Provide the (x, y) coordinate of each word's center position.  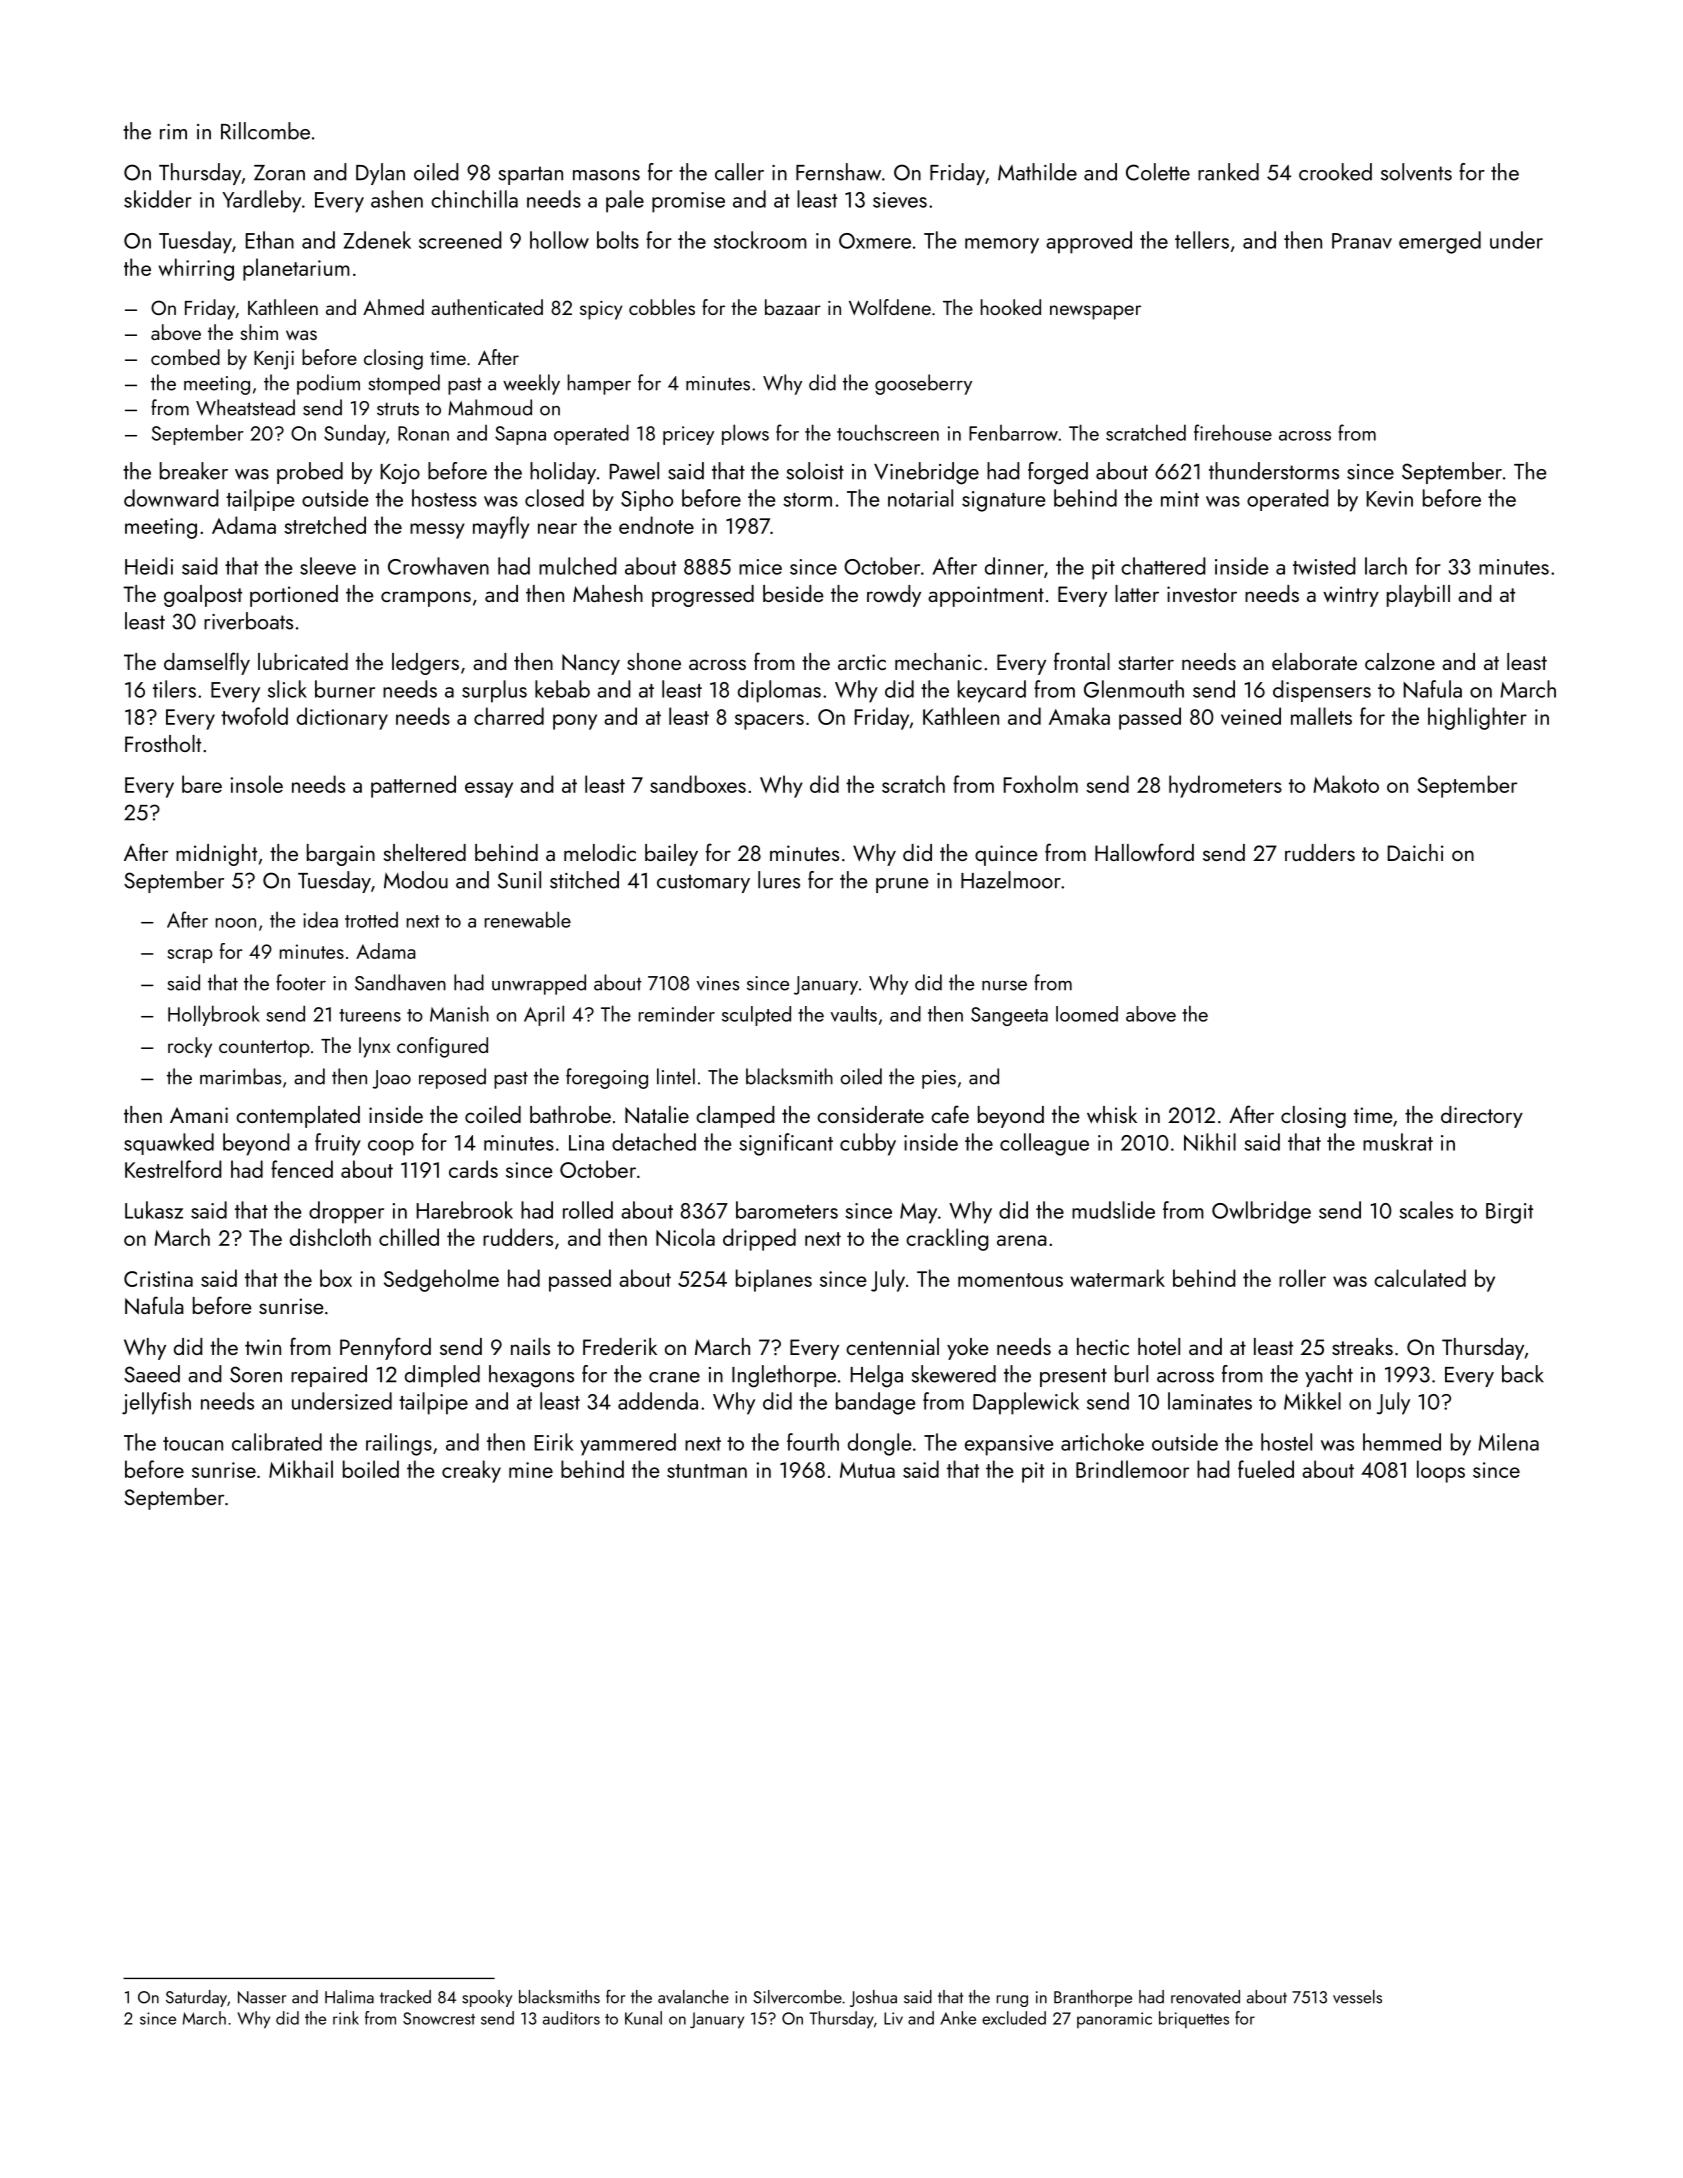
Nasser (262, 1997)
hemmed (1402, 1442)
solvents (1416, 172)
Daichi (1415, 852)
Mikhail (301, 1469)
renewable (528, 919)
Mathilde (1037, 172)
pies (939, 1079)
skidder (158, 199)
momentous (1010, 1280)
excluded (1014, 2018)
